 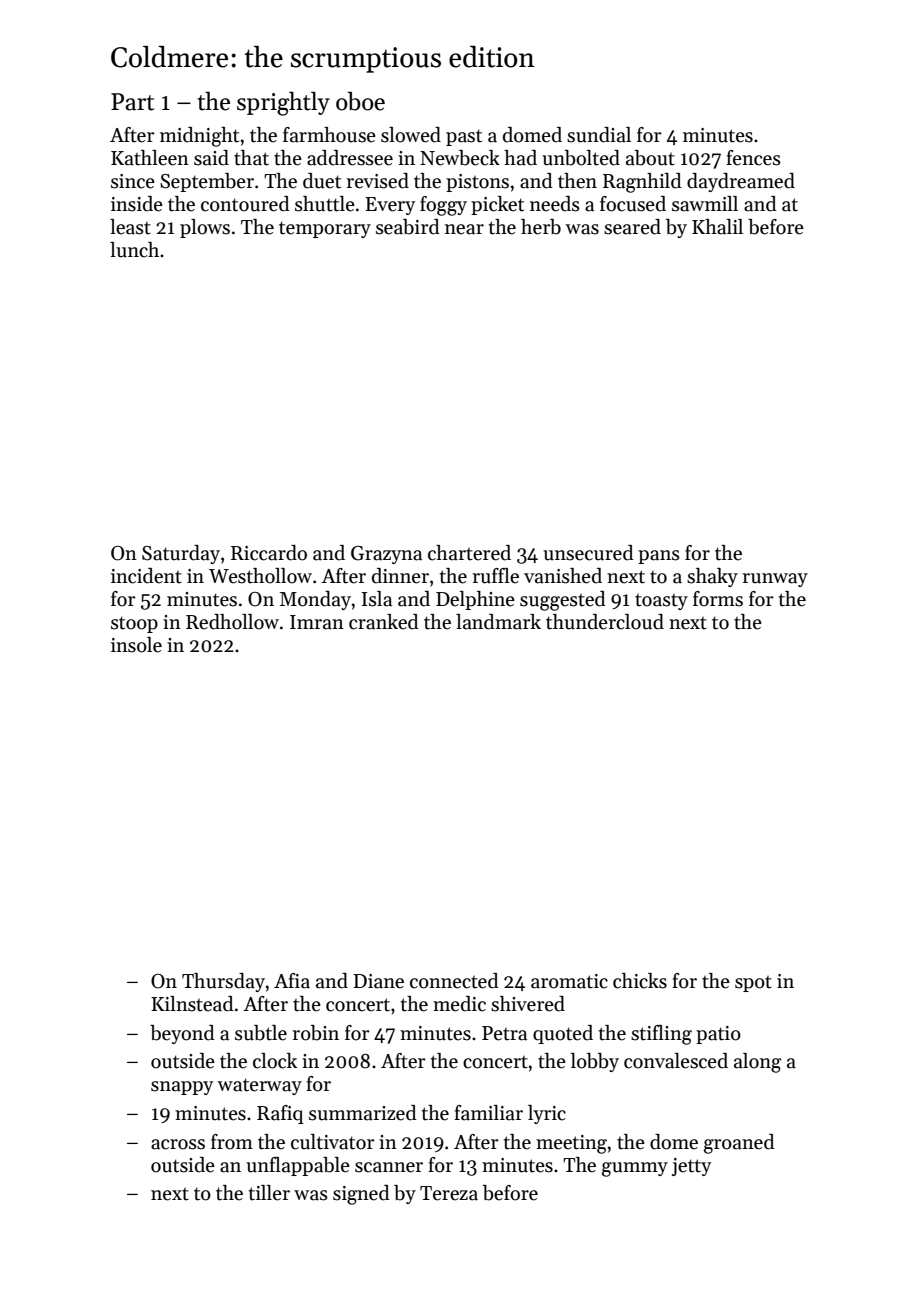 What do you see at coordinates (378, 981) in the screenshot?
I see `Diane` at bounding box center [378, 981].
